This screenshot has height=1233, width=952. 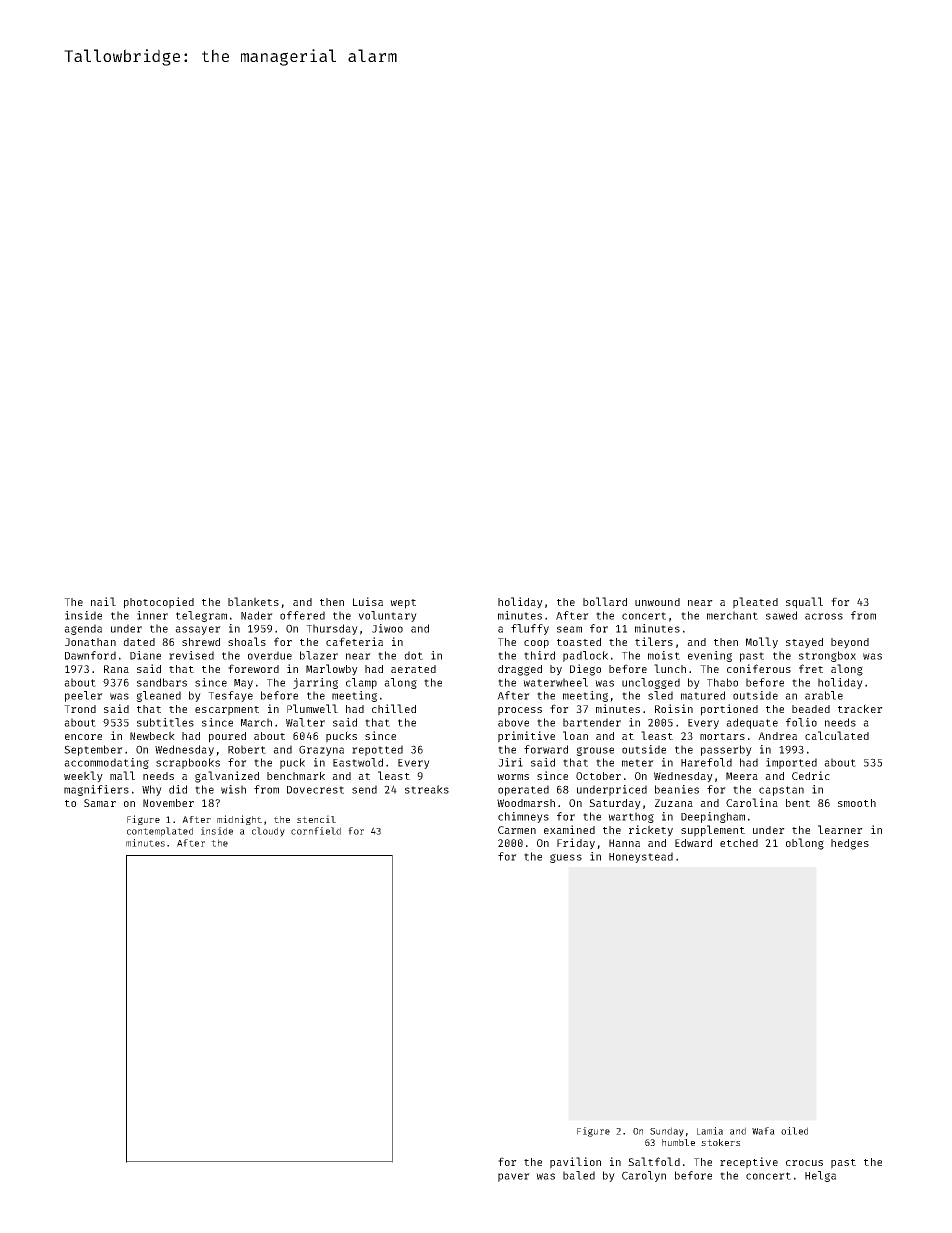 I want to click on oiled, so click(x=794, y=1131).
